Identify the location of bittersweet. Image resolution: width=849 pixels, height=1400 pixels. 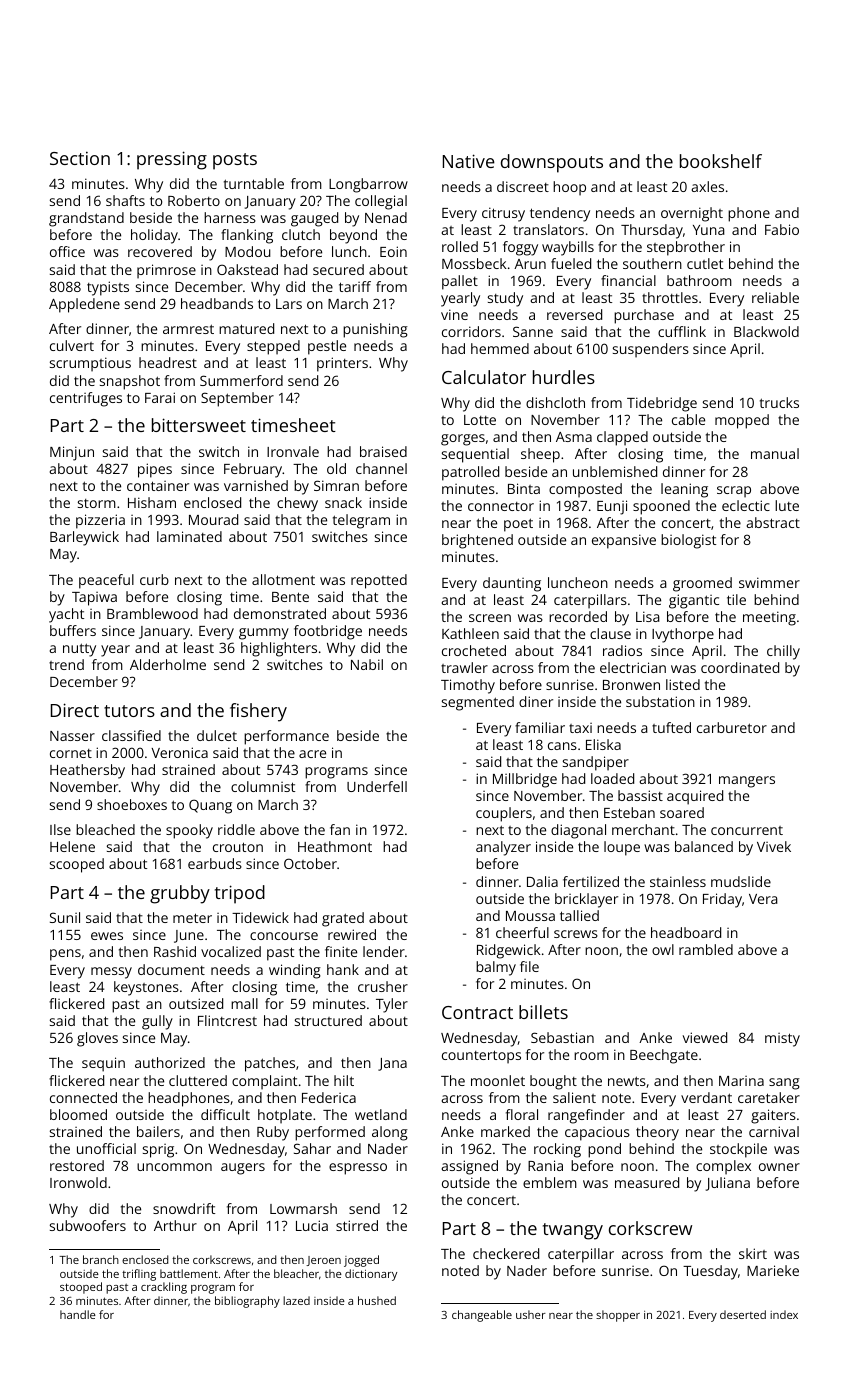
(199, 425).
